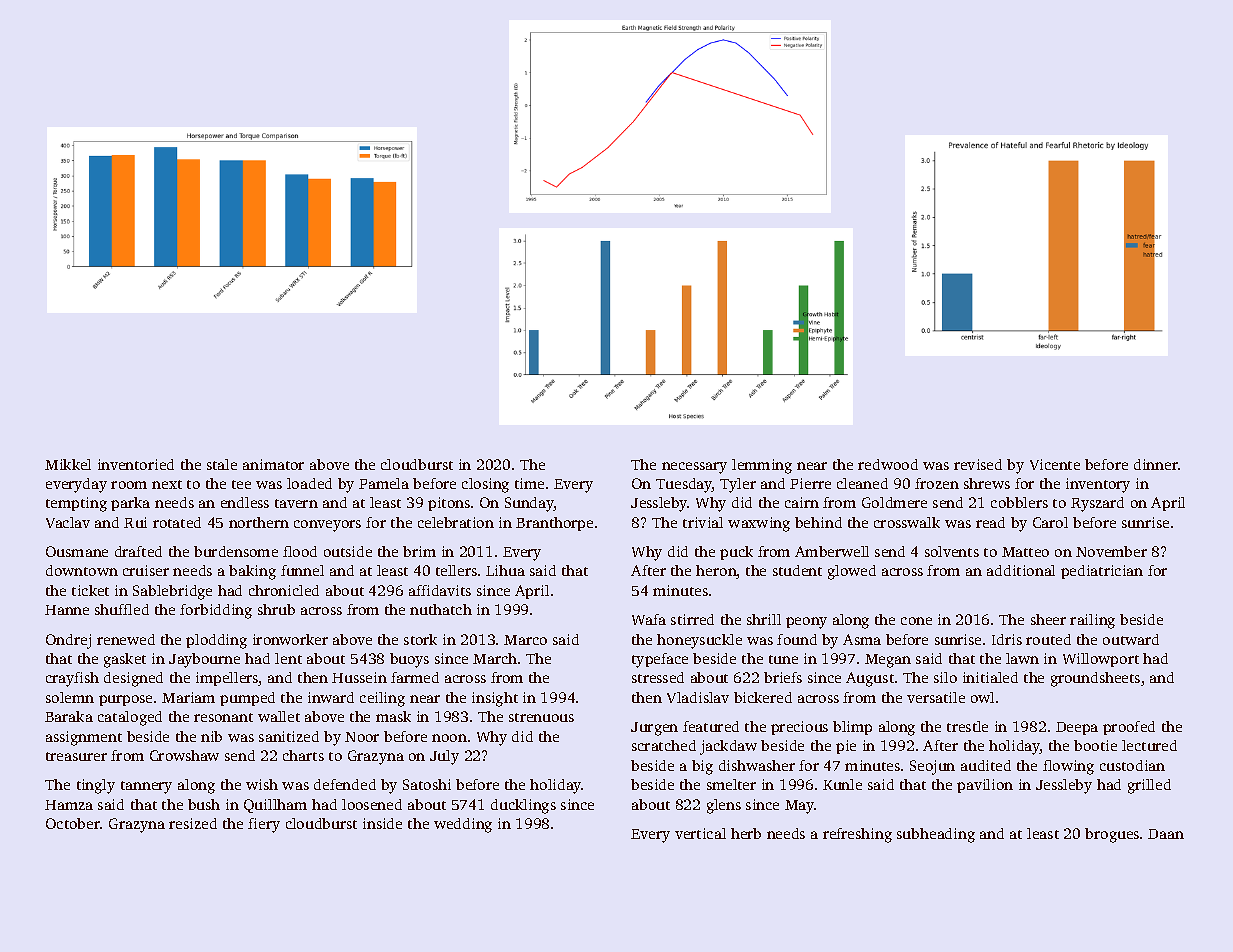  What do you see at coordinates (76, 504) in the page?
I see `tempting` at bounding box center [76, 504].
